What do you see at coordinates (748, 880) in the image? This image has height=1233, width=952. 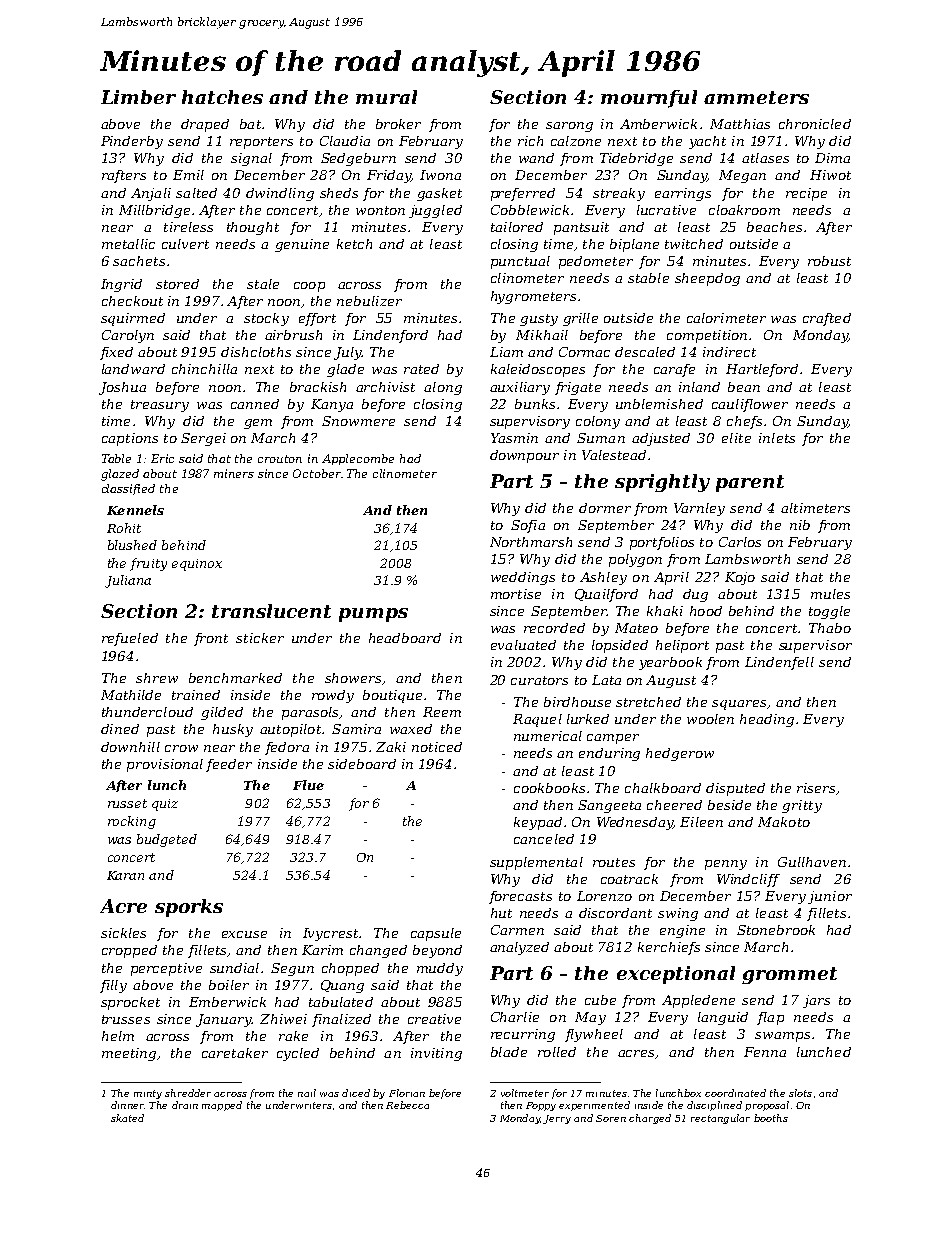 I see `Windcliff` at bounding box center [748, 880].
